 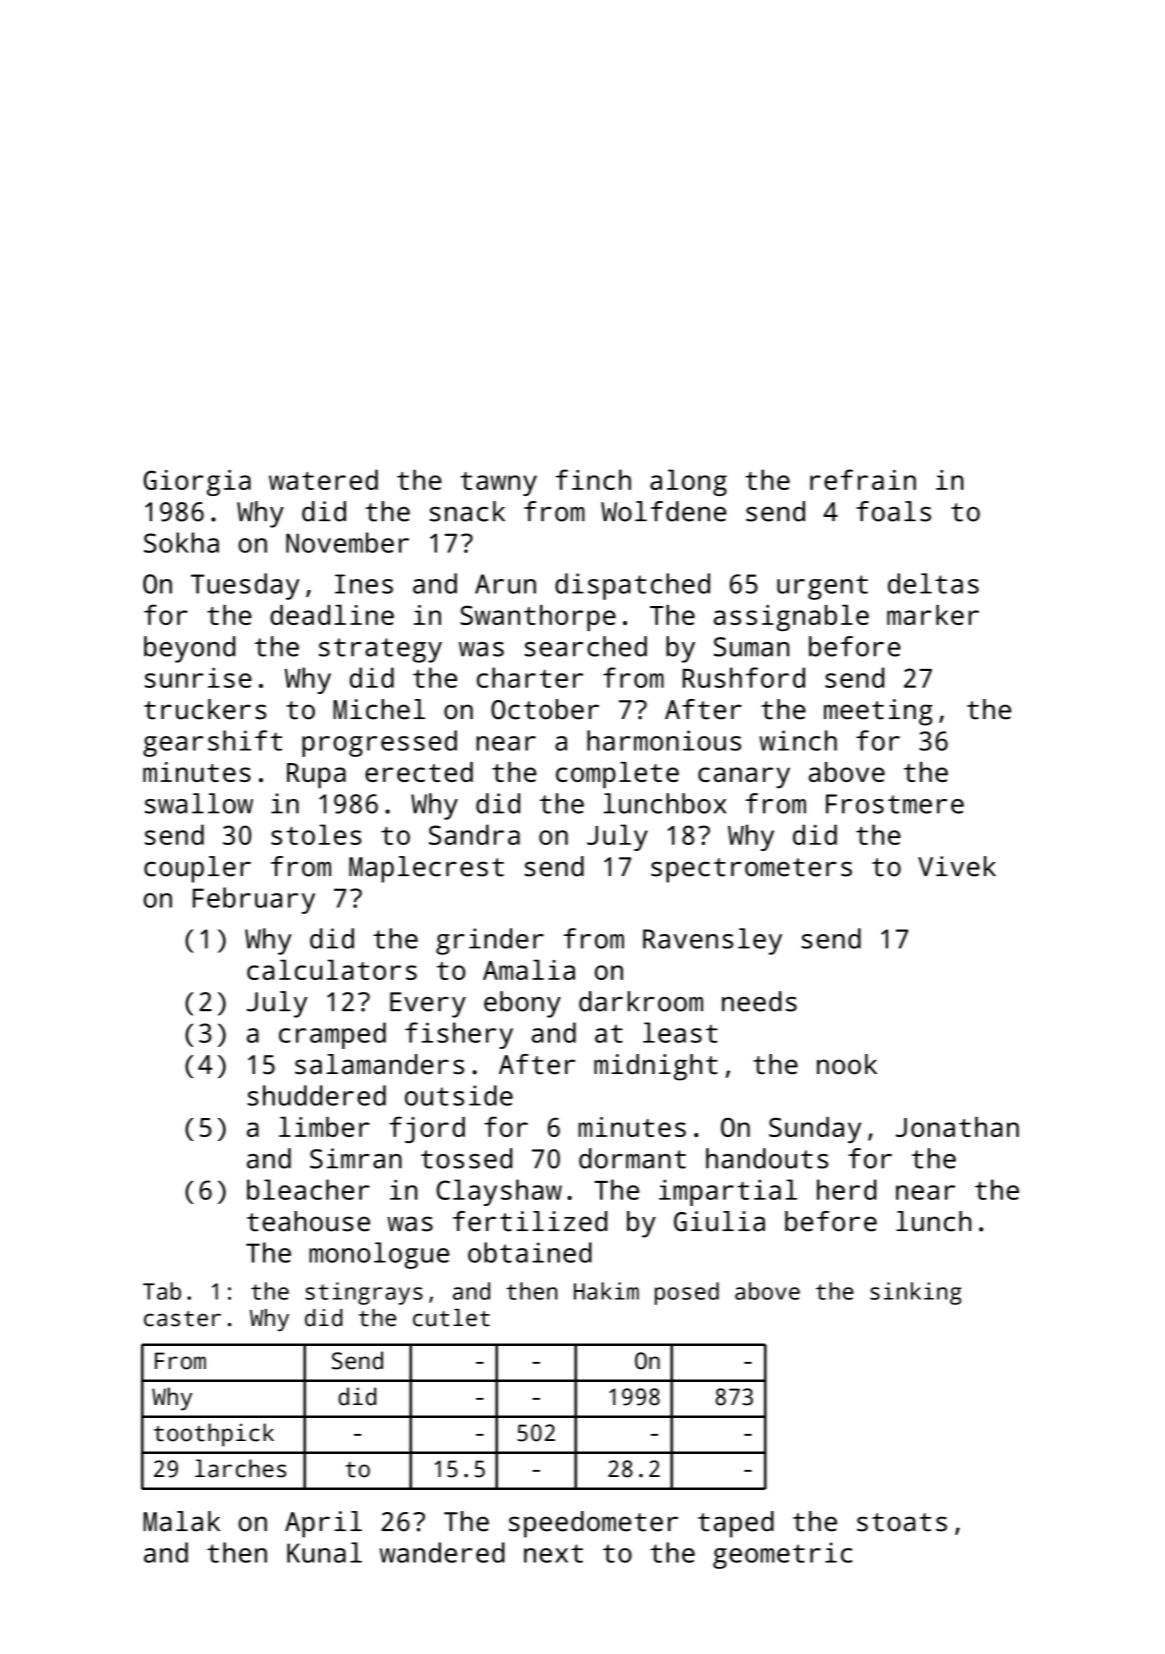 I want to click on Kunal, so click(x=324, y=1552).
